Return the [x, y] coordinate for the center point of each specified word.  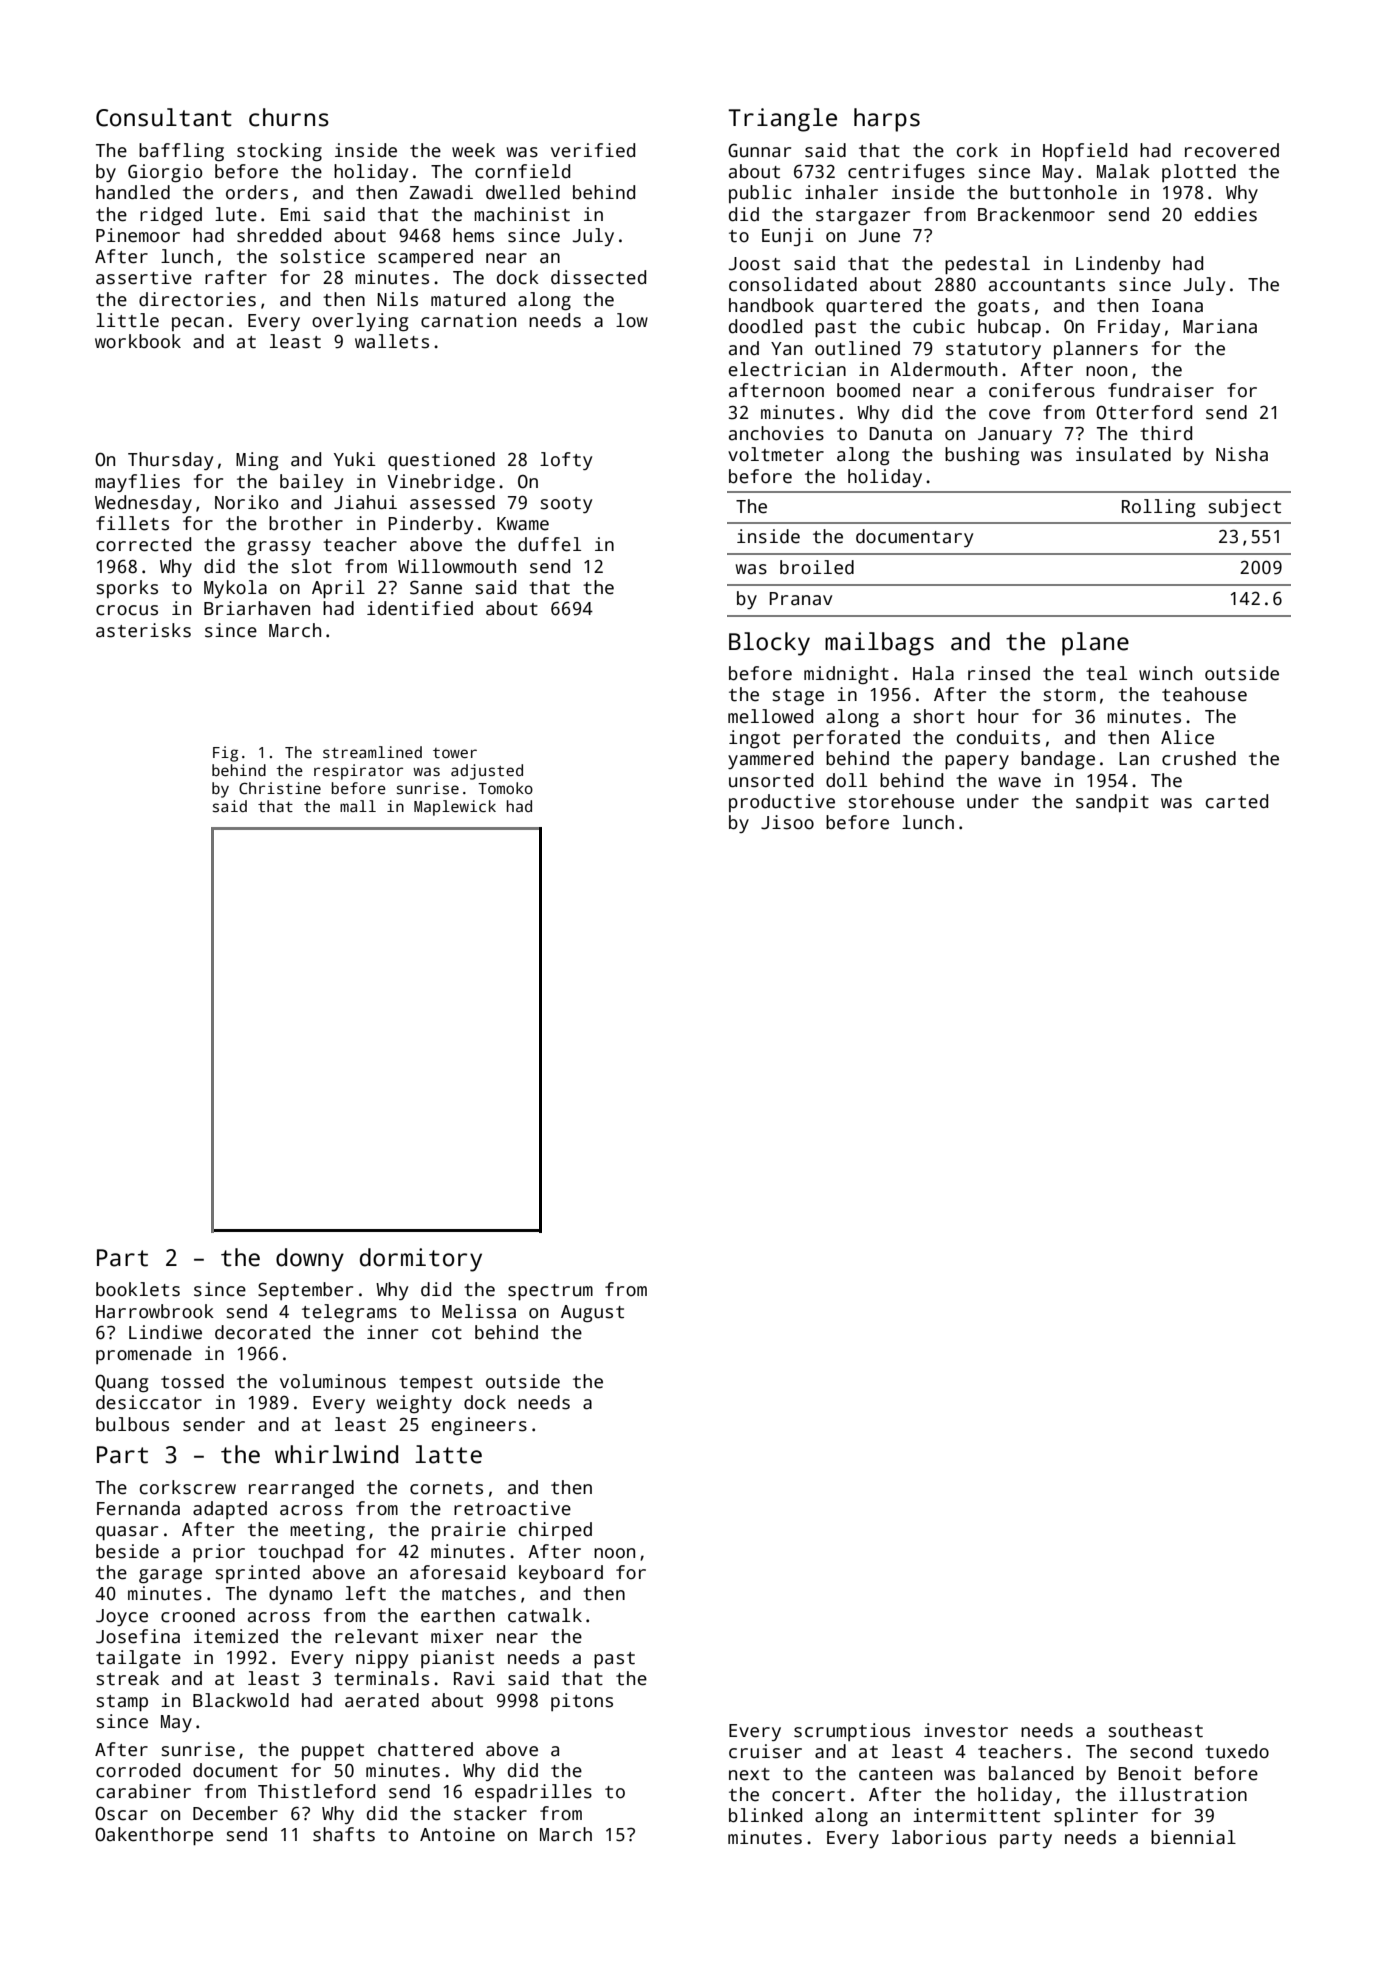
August [592, 1313]
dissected [598, 277]
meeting [327, 1531]
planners [1096, 350]
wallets [392, 341]
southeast [1156, 1730]
